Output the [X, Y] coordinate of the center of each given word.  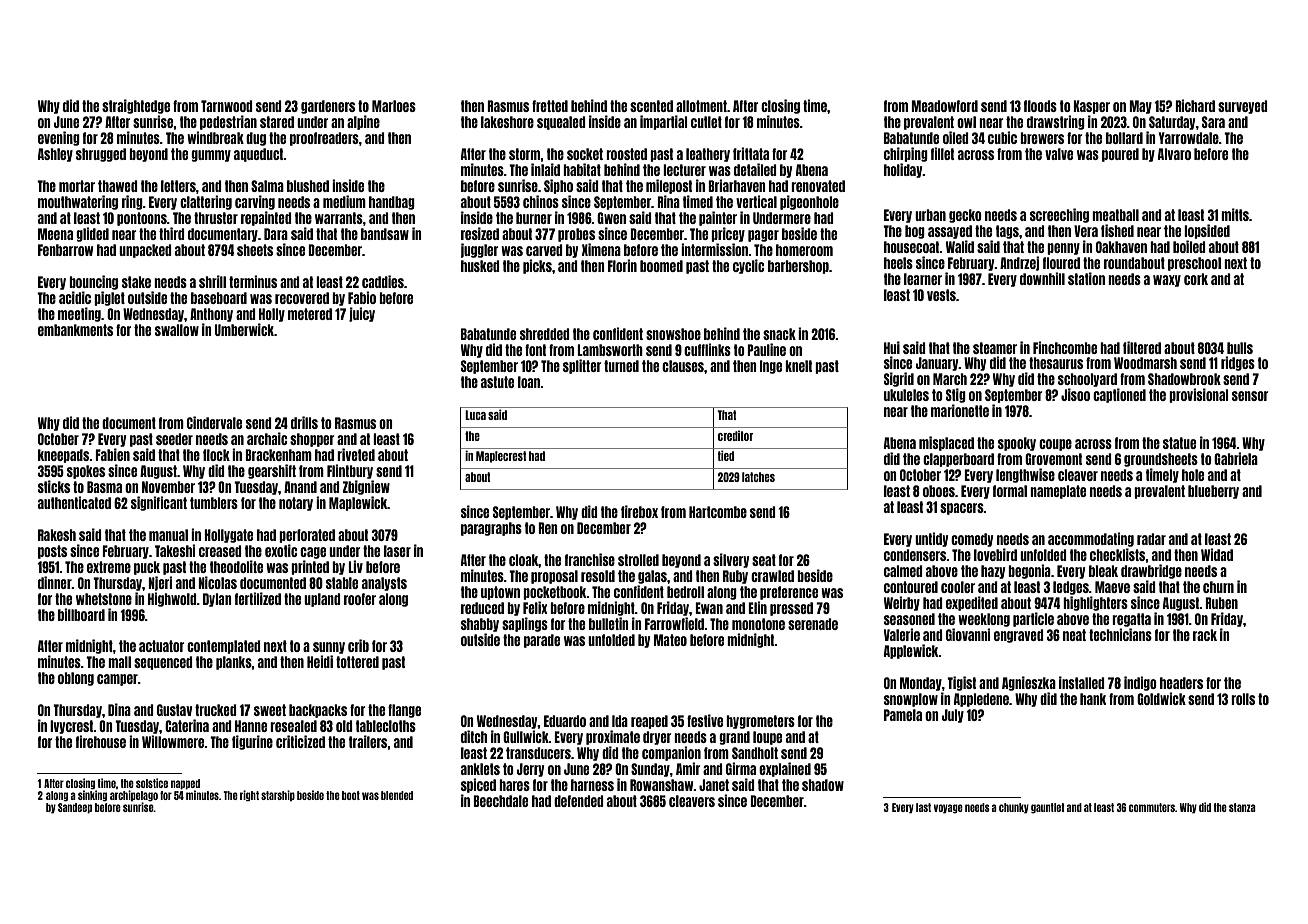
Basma [104, 487]
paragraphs [491, 529]
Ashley [55, 155]
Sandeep [75, 808]
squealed [561, 123]
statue [1179, 443]
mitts [1235, 214]
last [923, 807]
